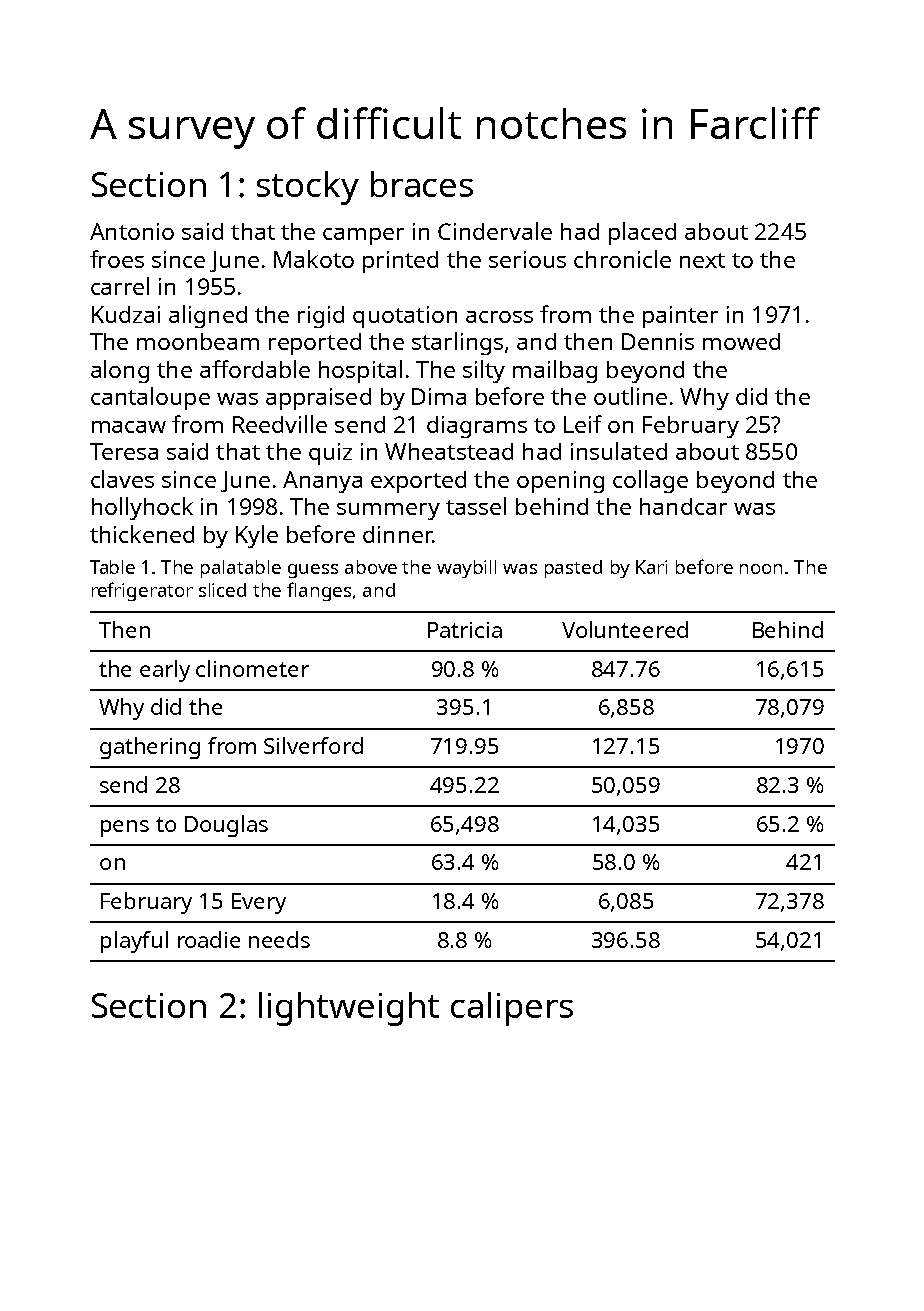 The height and width of the screenshot is (1311, 924). I want to click on Makoto, so click(314, 259).
